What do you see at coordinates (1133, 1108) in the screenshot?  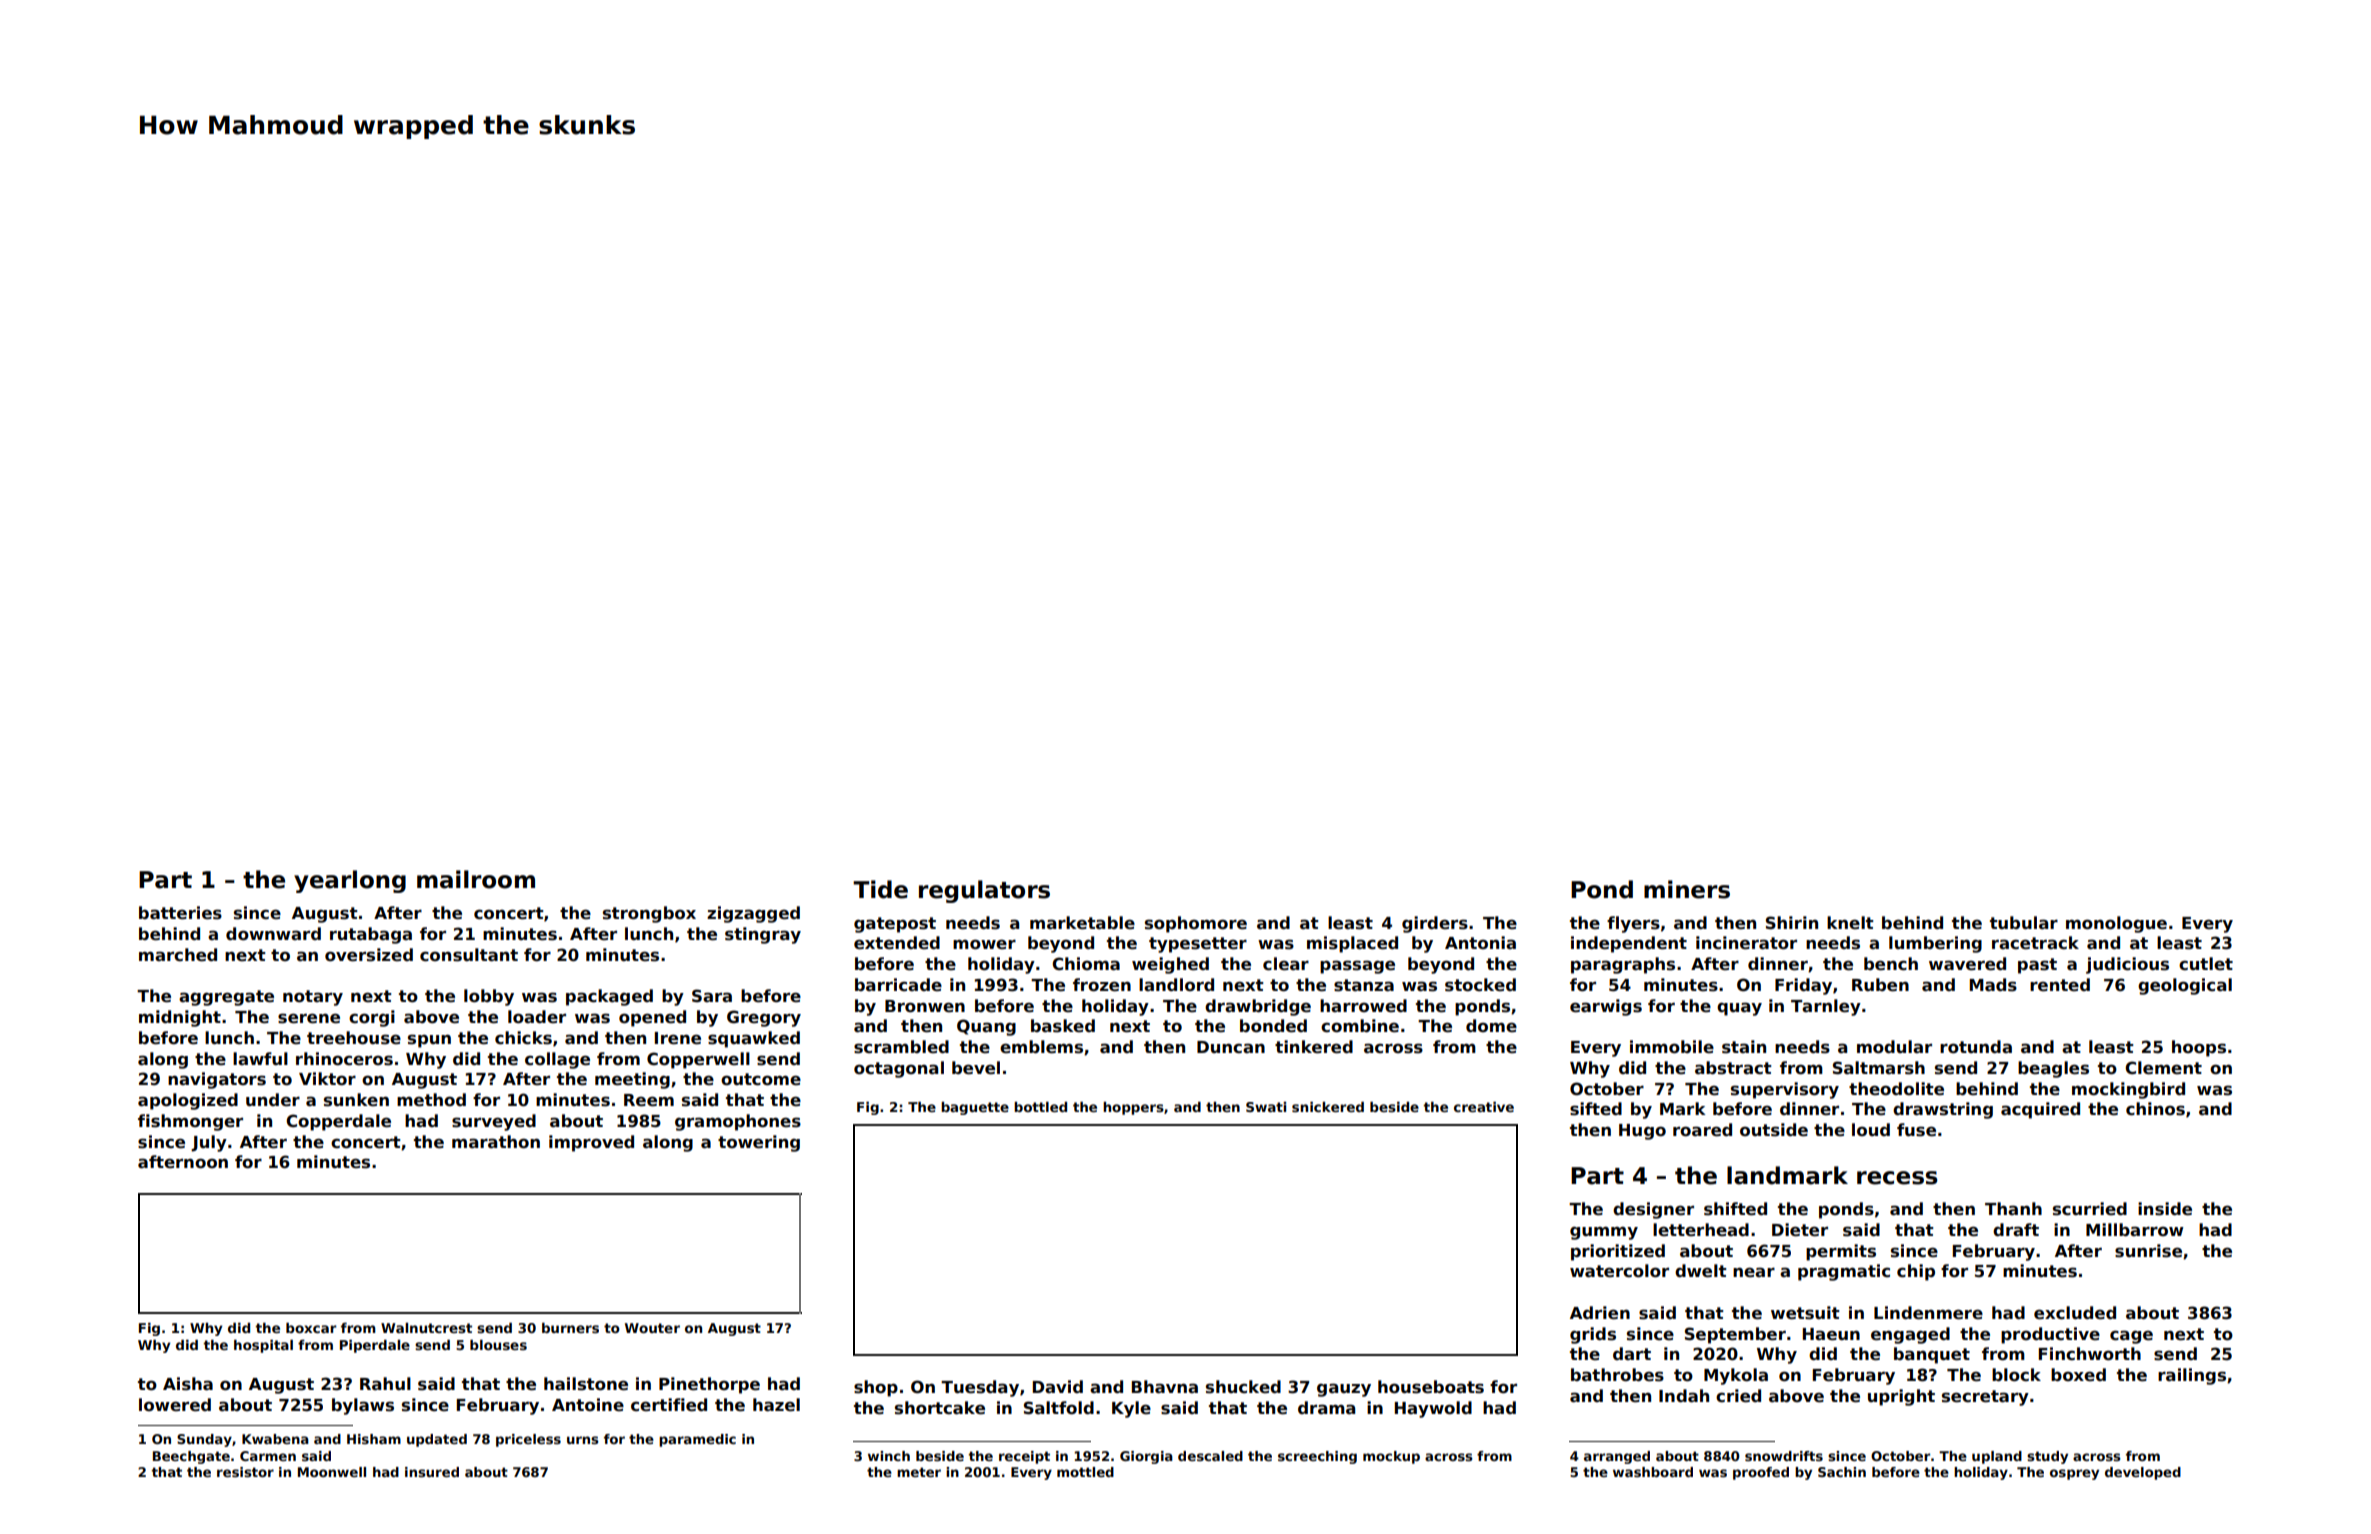 I see `hoppers` at bounding box center [1133, 1108].
